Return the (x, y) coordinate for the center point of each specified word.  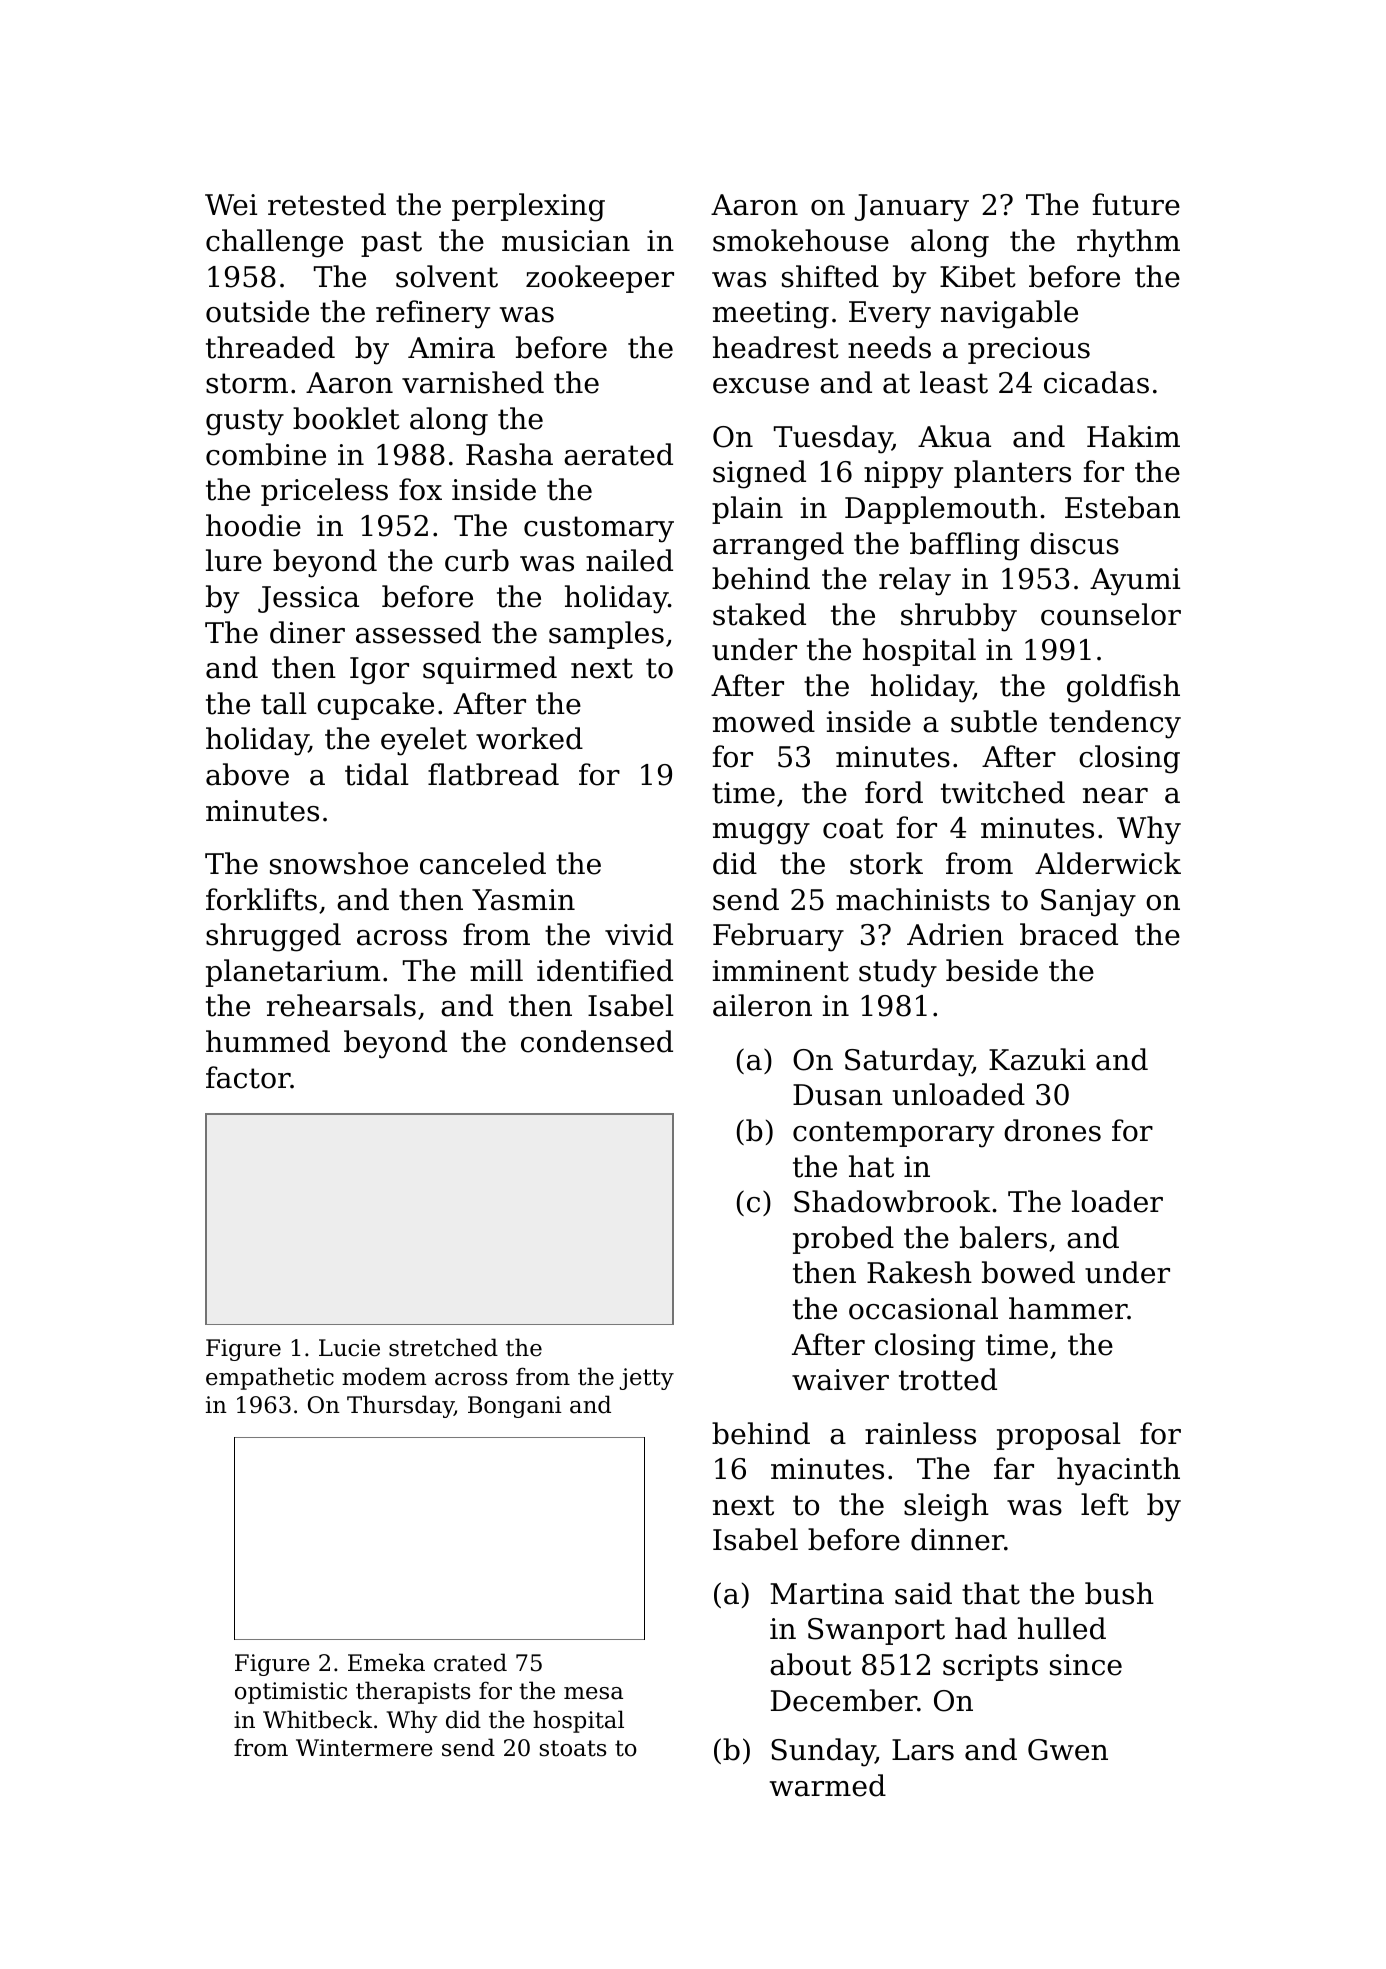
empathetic (270, 1378)
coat (853, 828)
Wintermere (364, 1748)
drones (1052, 1130)
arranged (778, 546)
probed (843, 1240)
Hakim (1133, 436)
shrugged (273, 937)
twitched (1003, 792)
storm (247, 383)
